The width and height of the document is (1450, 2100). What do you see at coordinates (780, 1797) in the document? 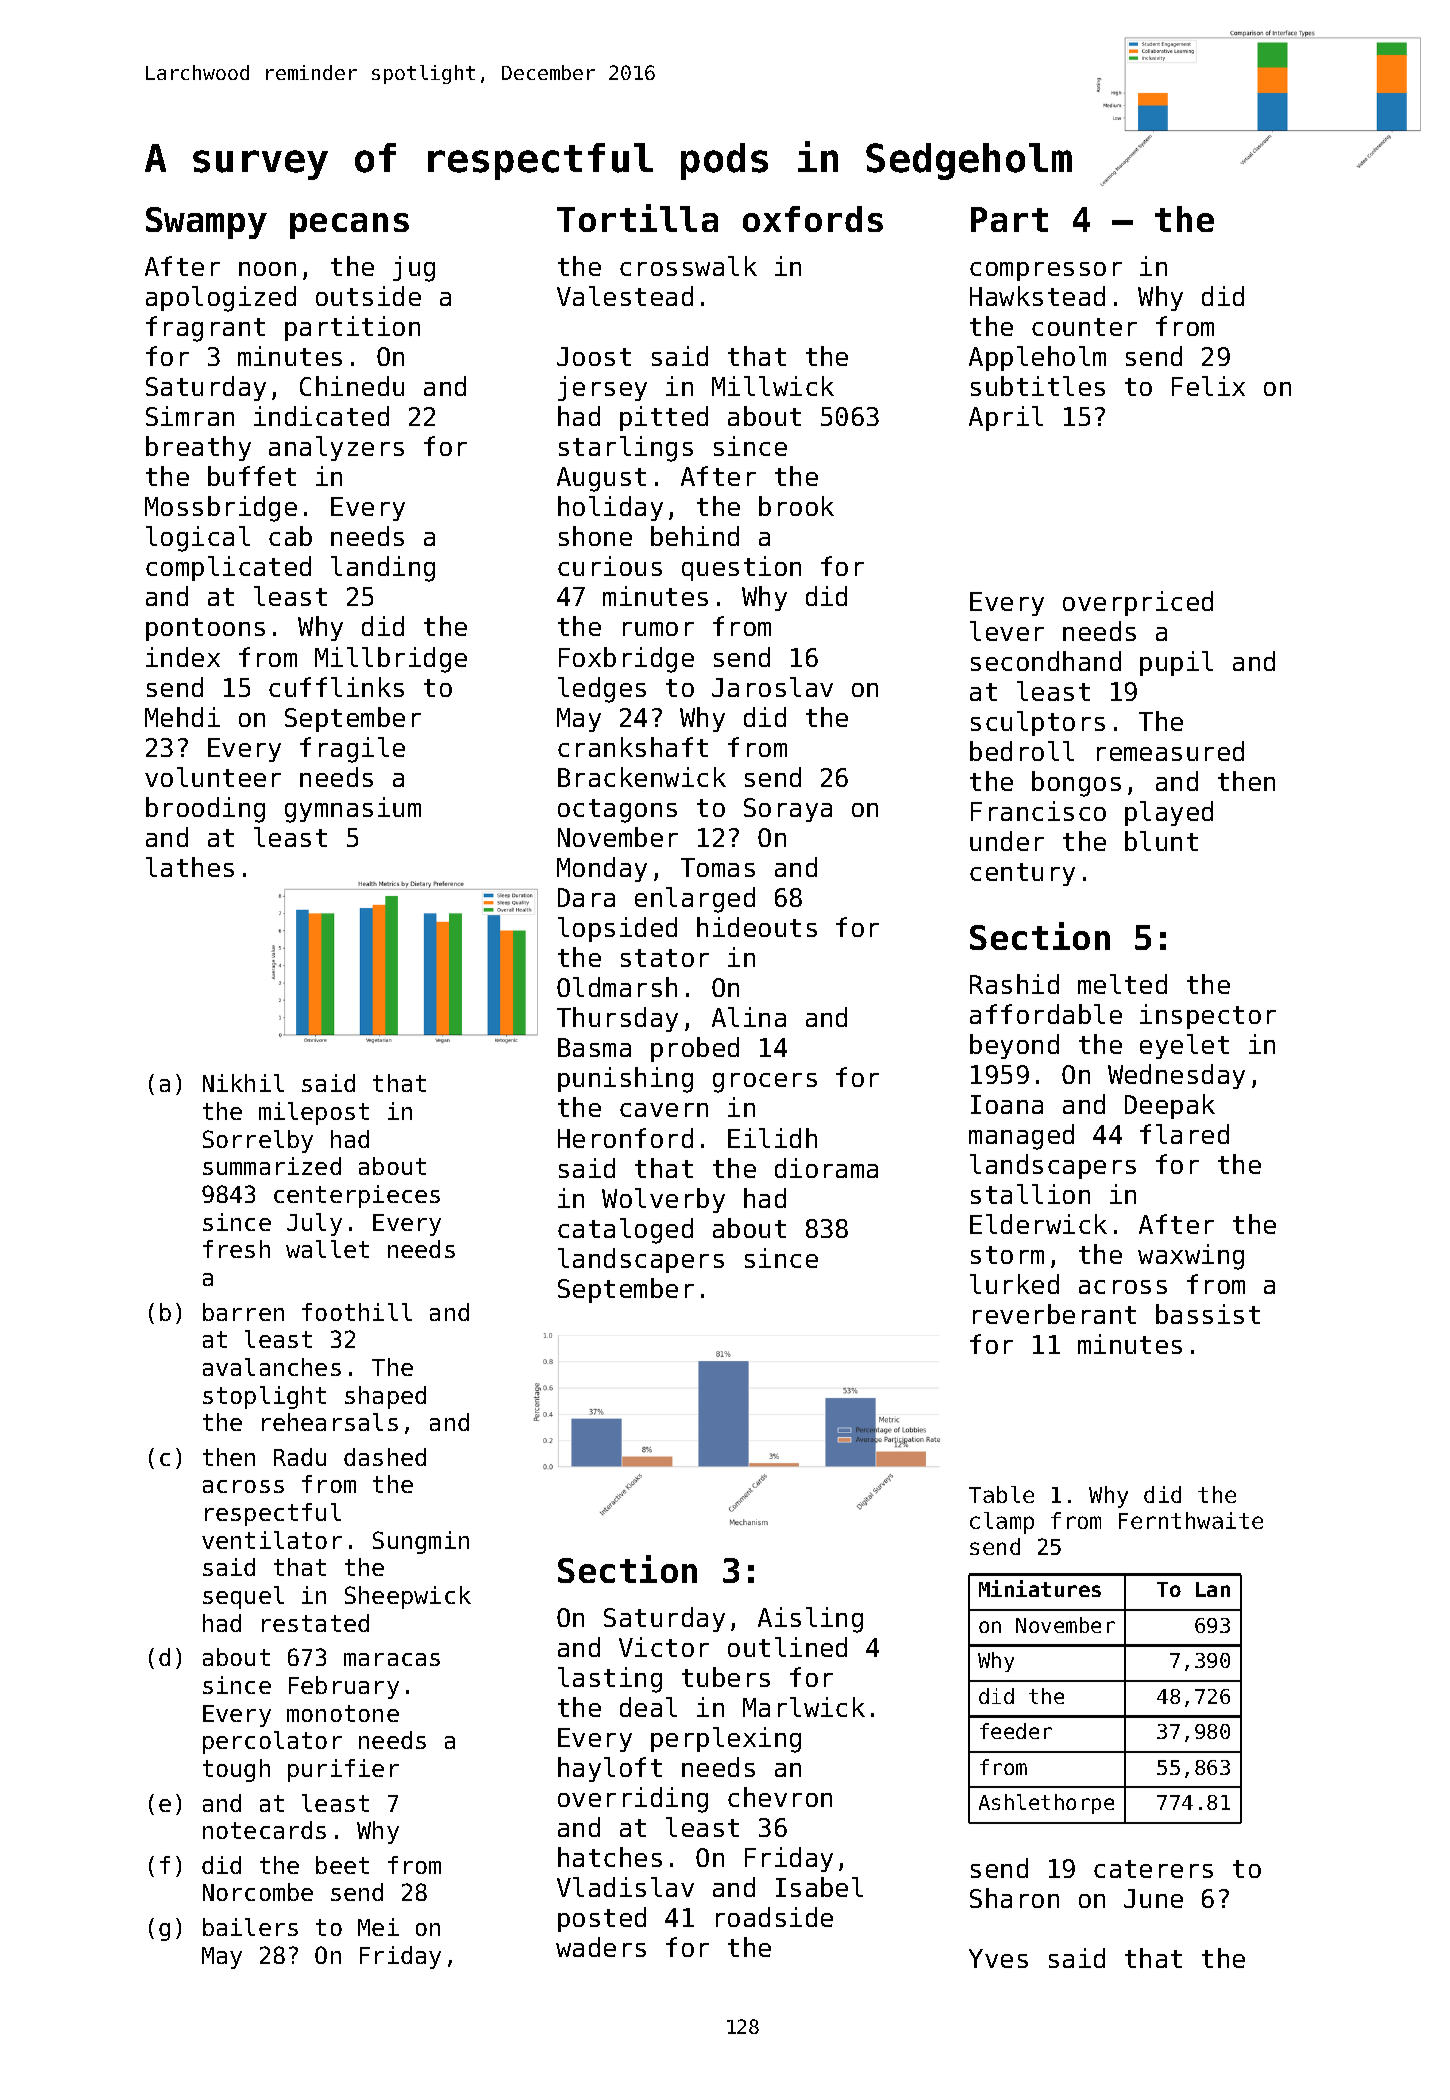
I see `chevron` at bounding box center [780, 1797].
